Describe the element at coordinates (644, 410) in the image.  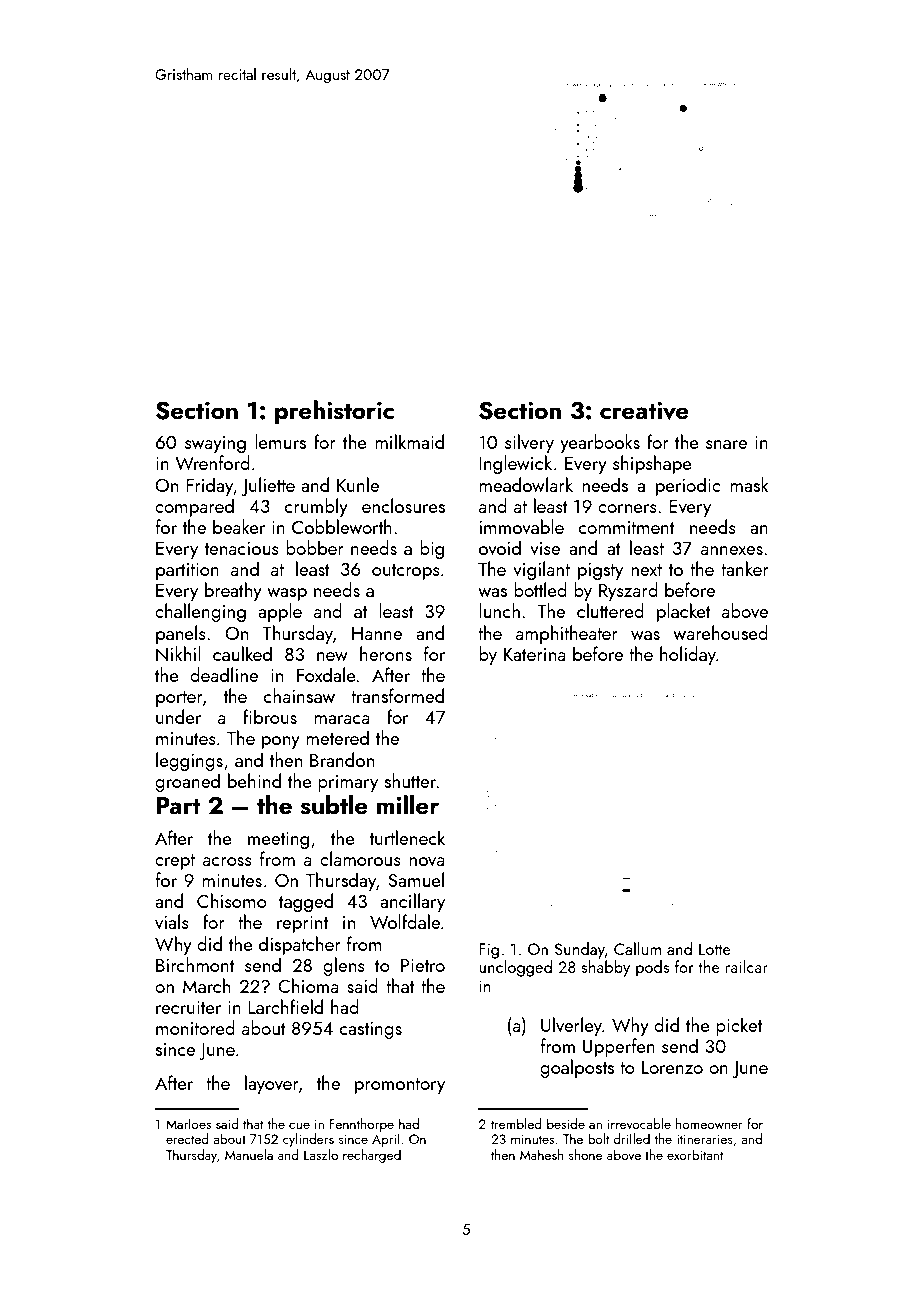
I see `creative` at that location.
